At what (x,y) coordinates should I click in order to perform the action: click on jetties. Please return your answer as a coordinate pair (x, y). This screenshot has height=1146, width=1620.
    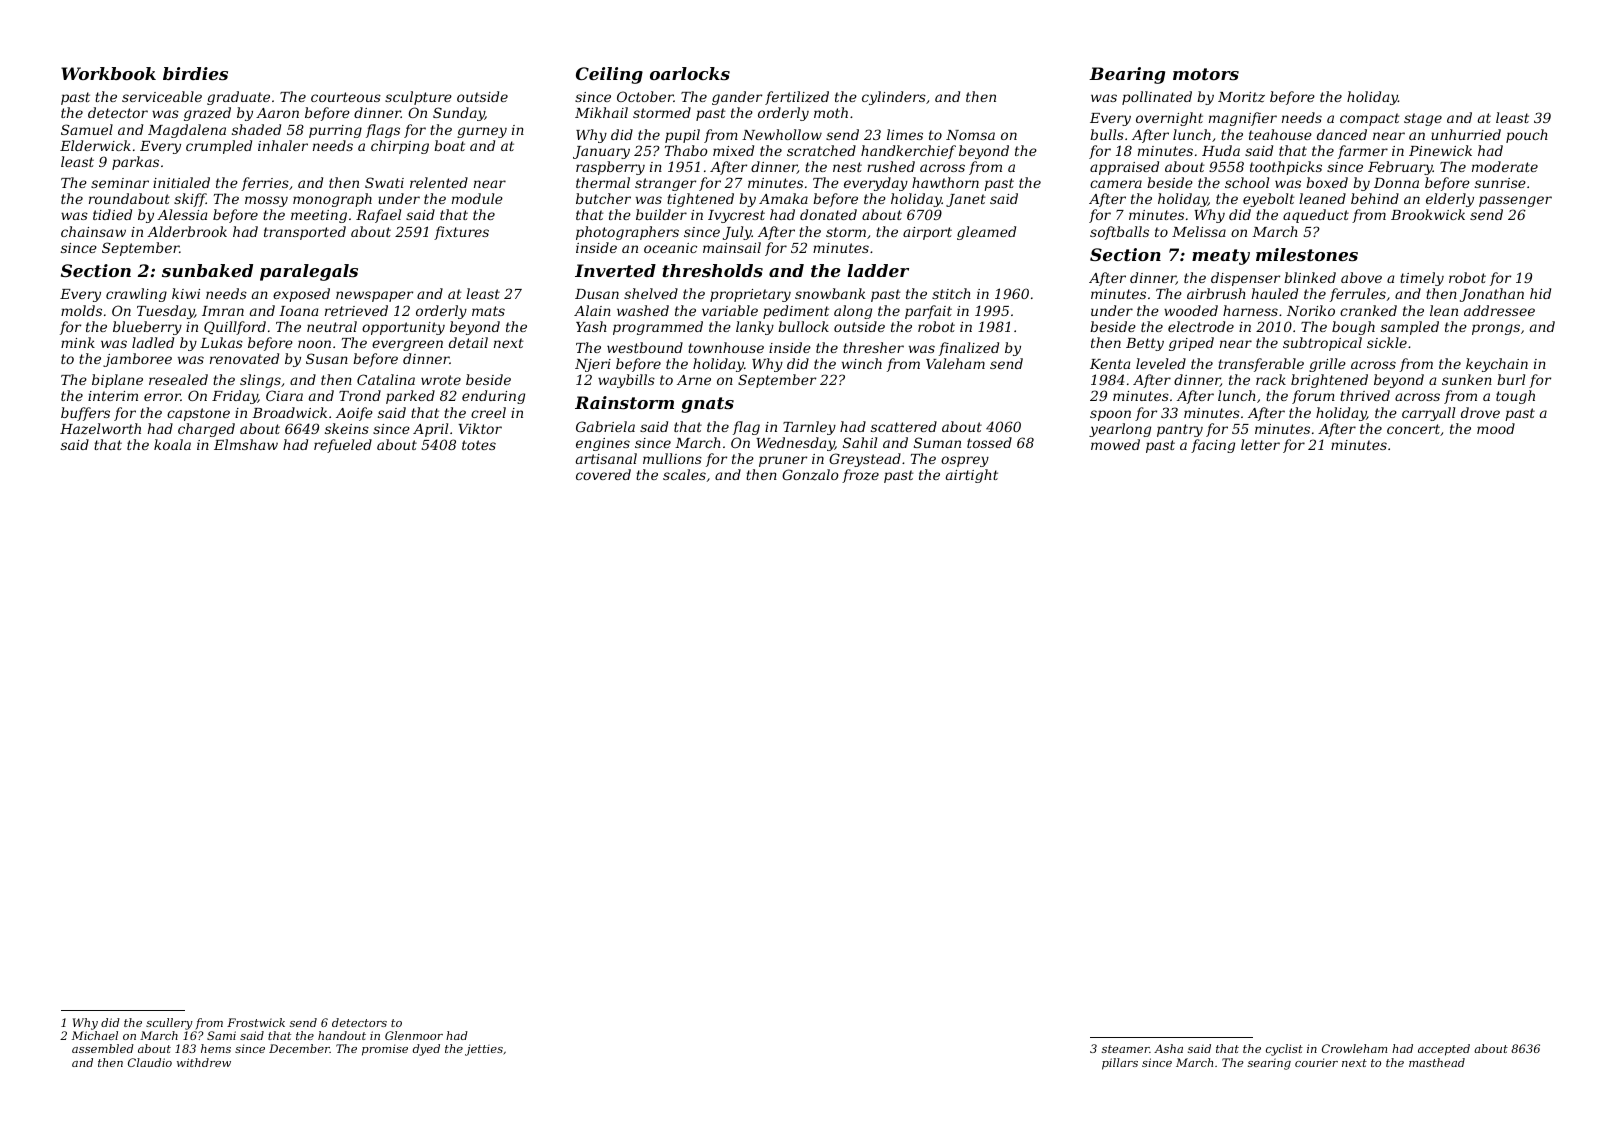
    Looking at the image, I should click on (484, 1050).
